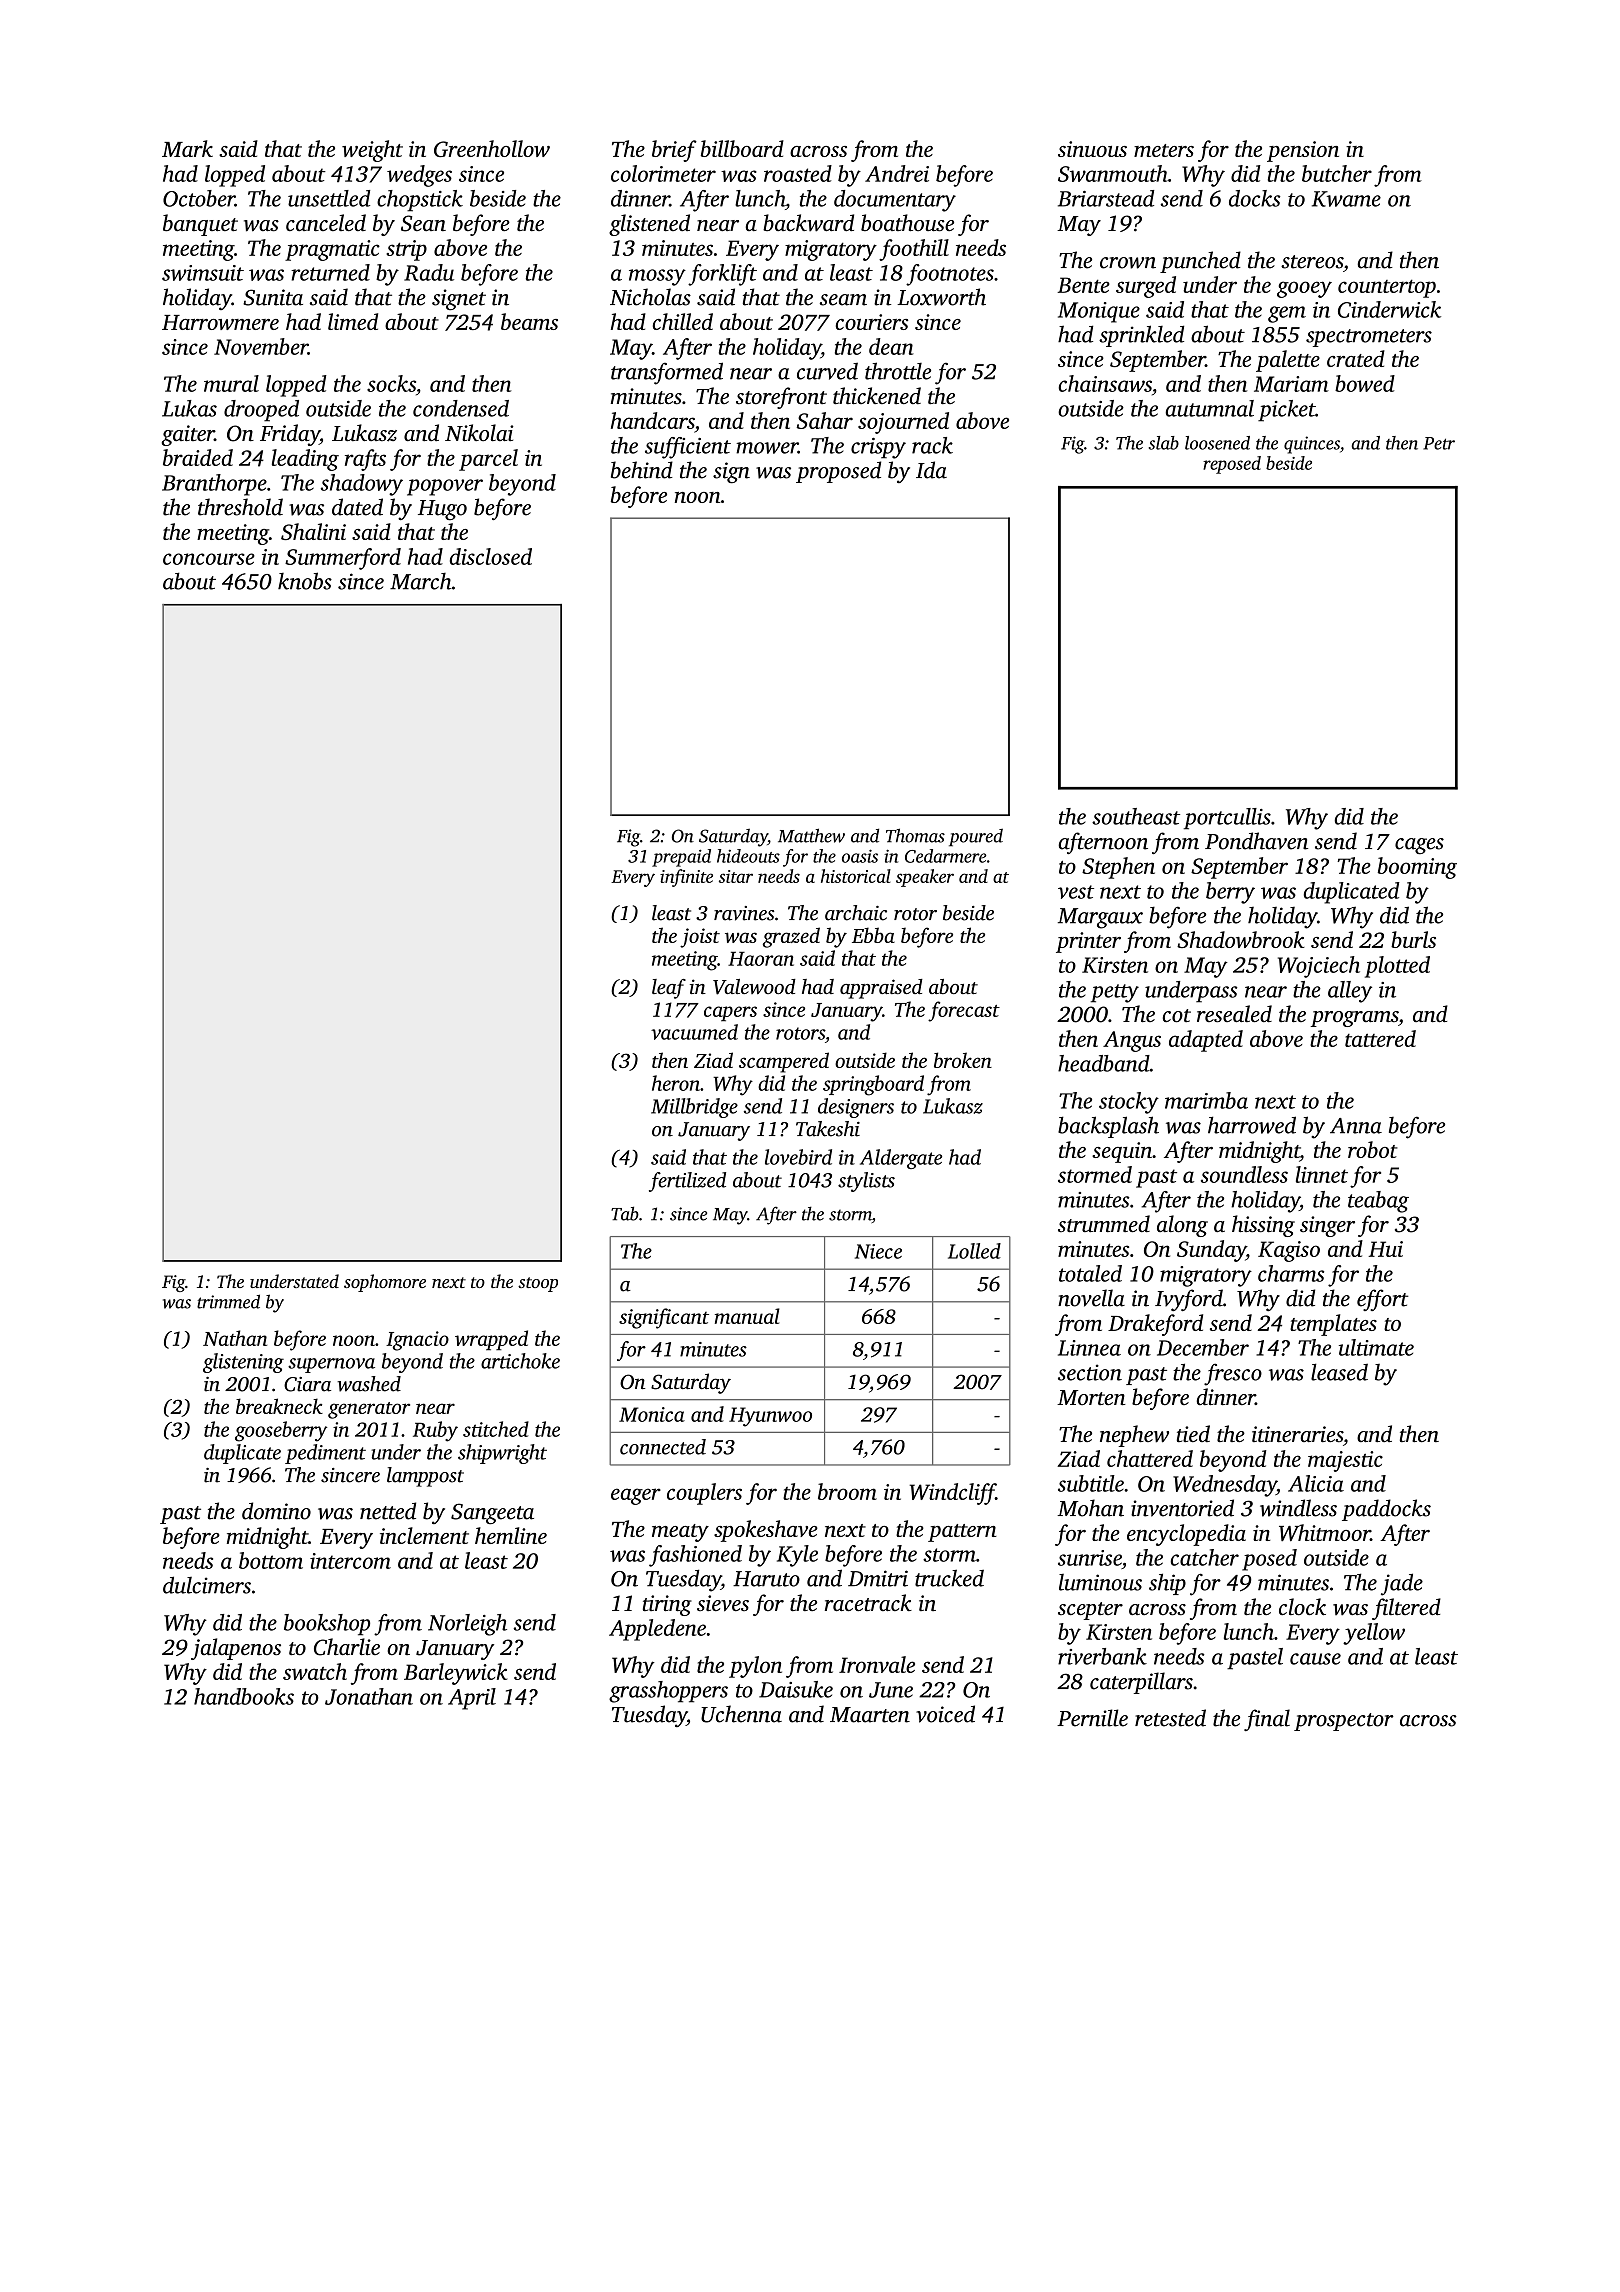 The height and width of the document is (2292, 1620). I want to click on March, so click(421, 581).
